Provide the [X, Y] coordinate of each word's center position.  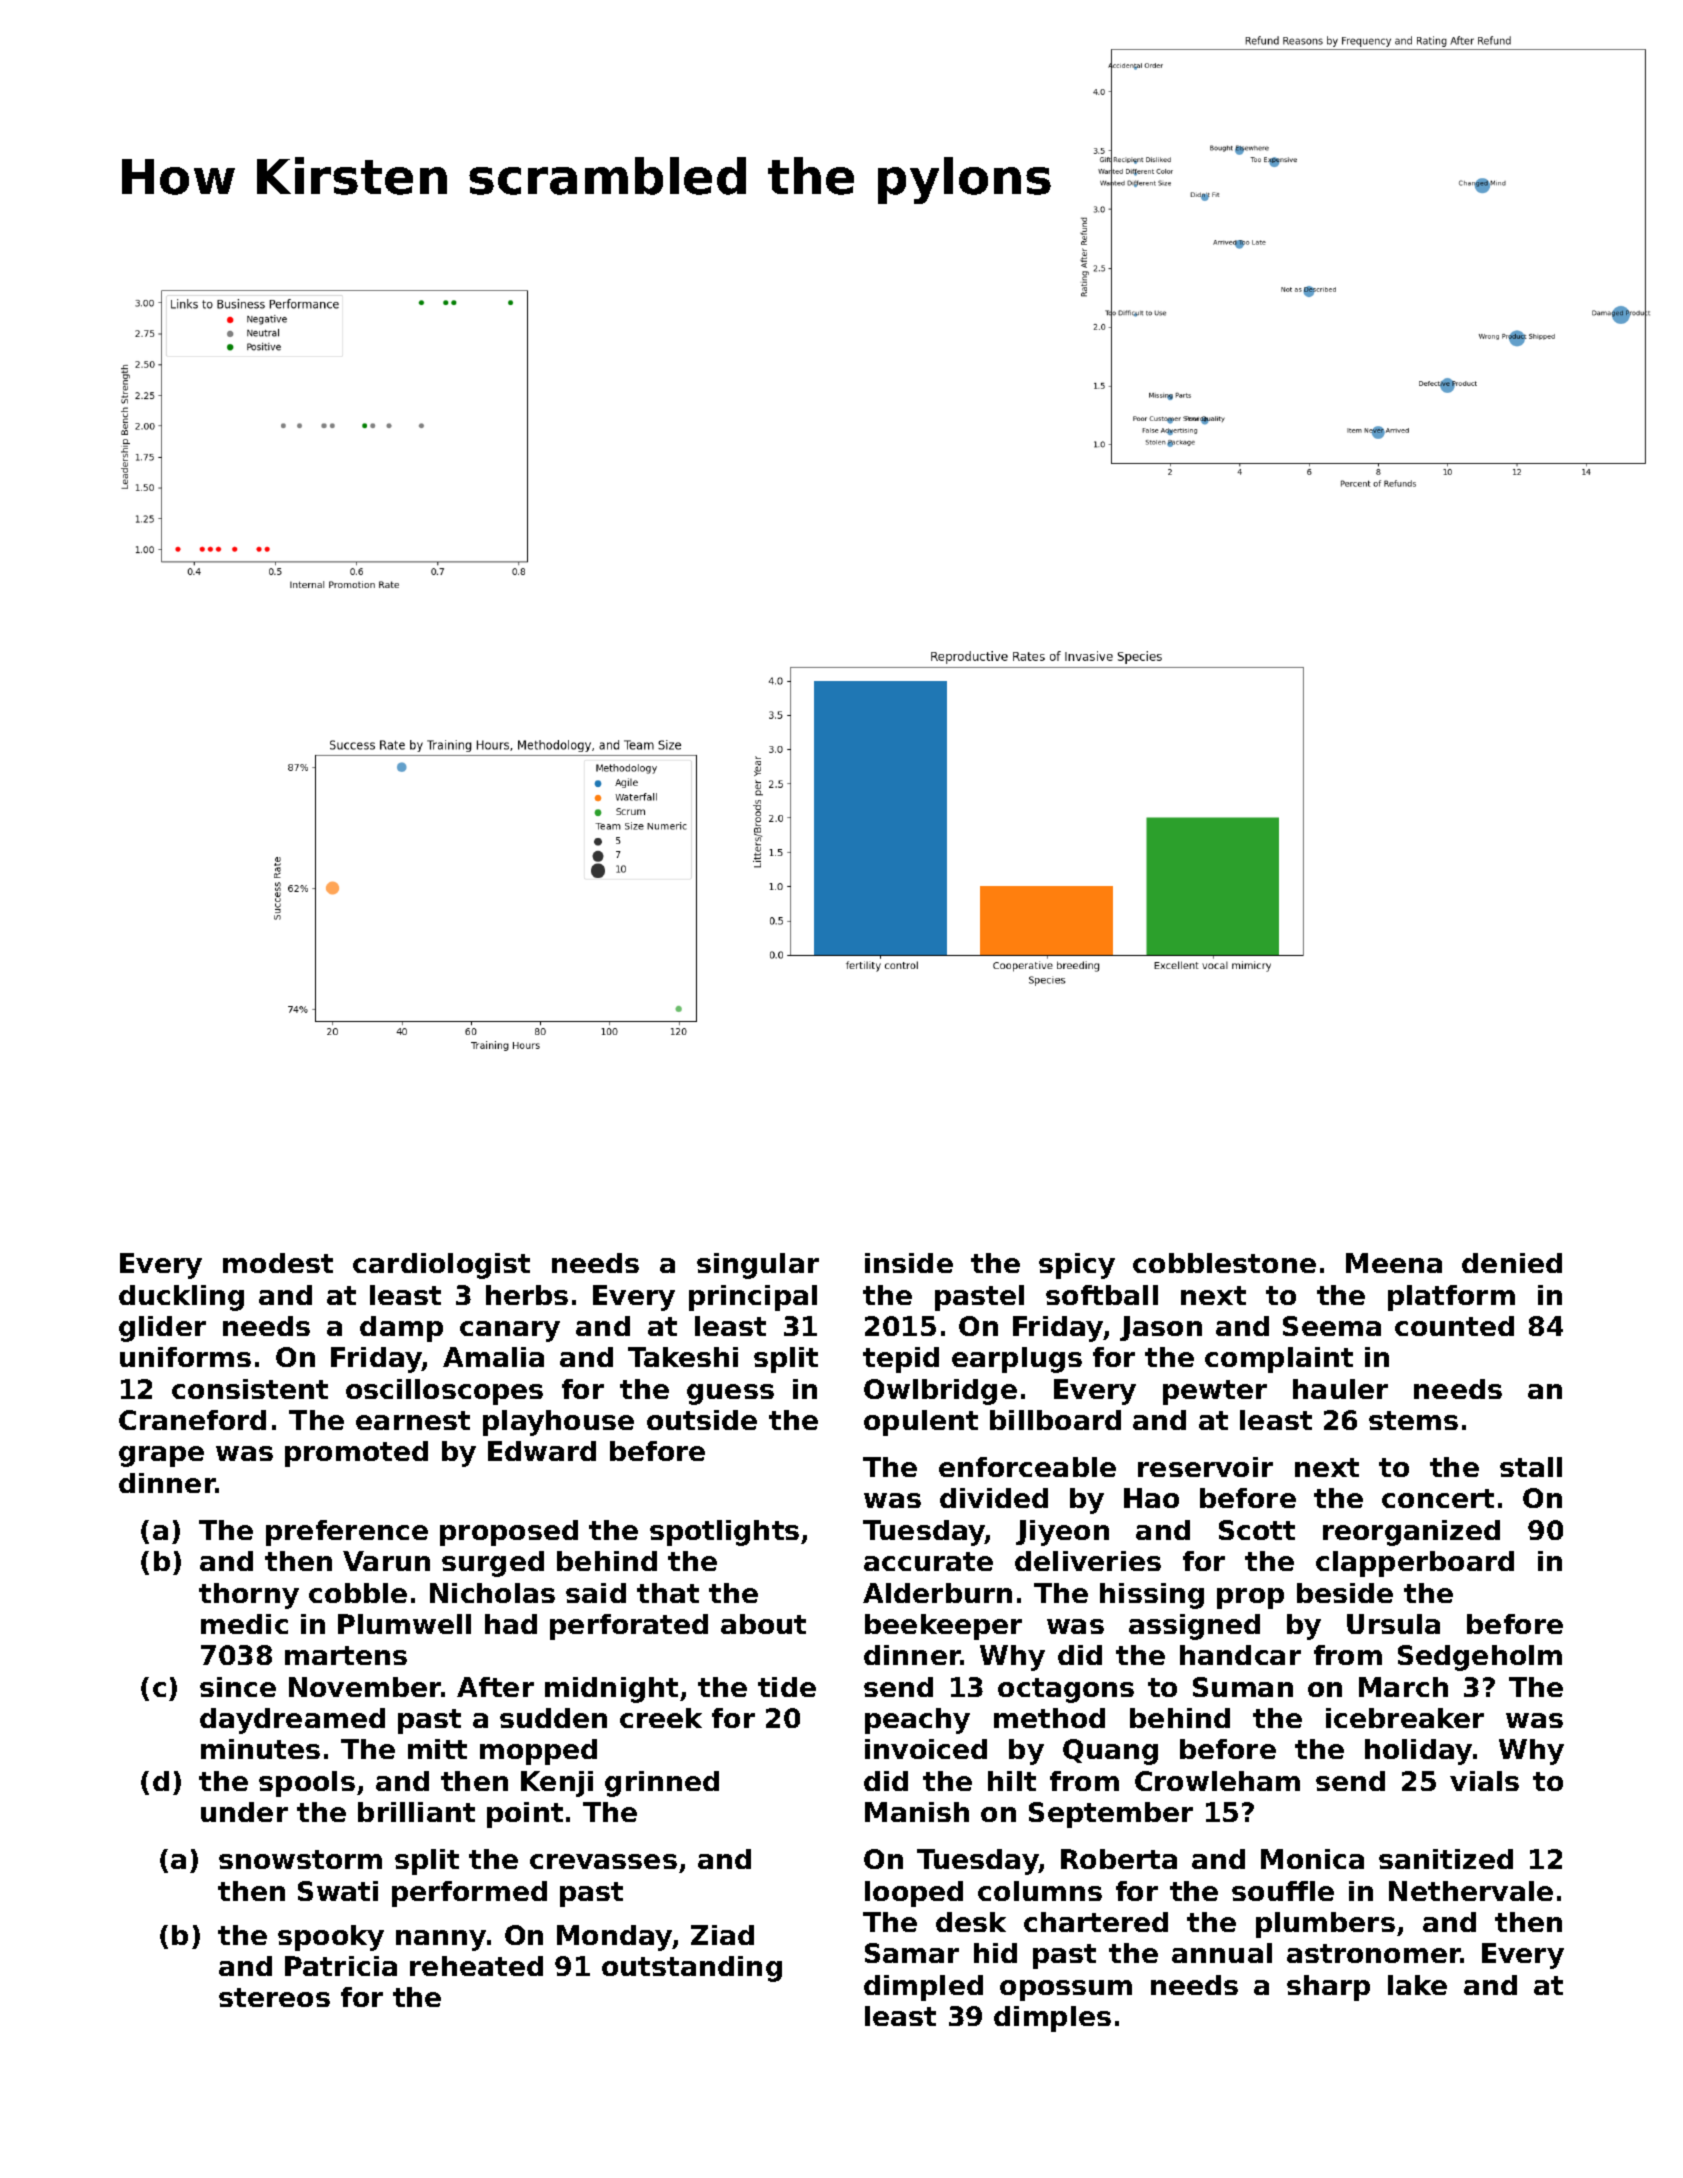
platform [1451, 1298]
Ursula [1393, 1624]
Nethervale [1471, 1891]
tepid [901, 1360]
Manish [917, 1812]
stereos [274, 1997]
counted [1454, 1326]
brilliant [416, 1812]
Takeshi [683, 1357]
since [238, 1687]
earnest [413, 1420]
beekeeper [943, 1627]
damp [401, 1329]
